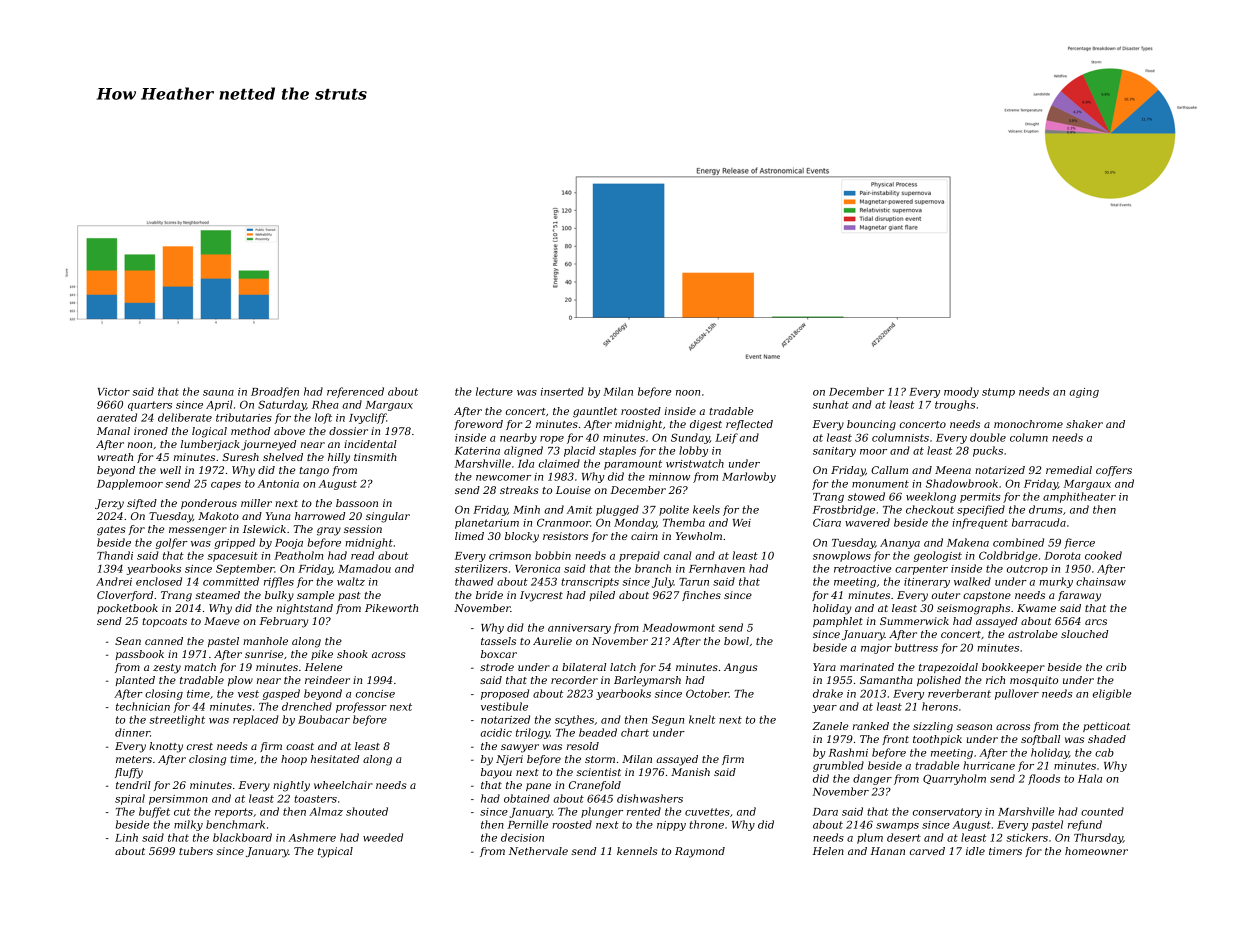 The image size is (1233, 952). What do you see at coordinates (218, 393) in the image?
I see `sauna` at bounding box center [218, 393].
